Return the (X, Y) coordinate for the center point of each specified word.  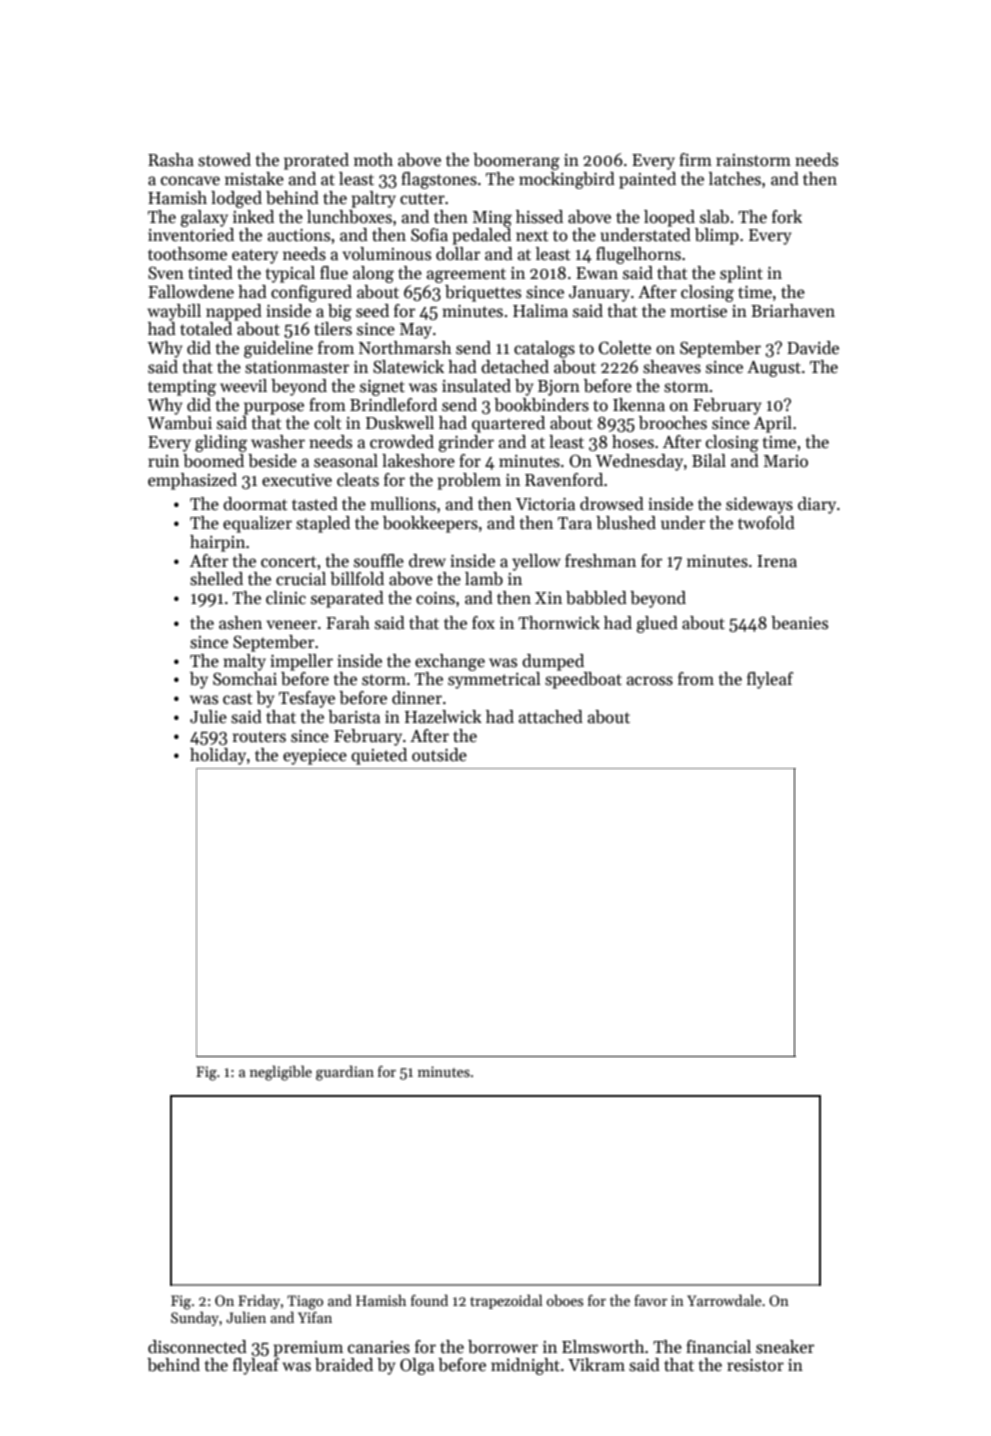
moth (373, 159)
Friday (259, 1301)
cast (237, 699)
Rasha (171, 160)
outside (439, 755)
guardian (345, 1073)
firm (695, 159)
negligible (281, 1073)
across (650, 681)
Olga (417, 1366)
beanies (799, 623)
